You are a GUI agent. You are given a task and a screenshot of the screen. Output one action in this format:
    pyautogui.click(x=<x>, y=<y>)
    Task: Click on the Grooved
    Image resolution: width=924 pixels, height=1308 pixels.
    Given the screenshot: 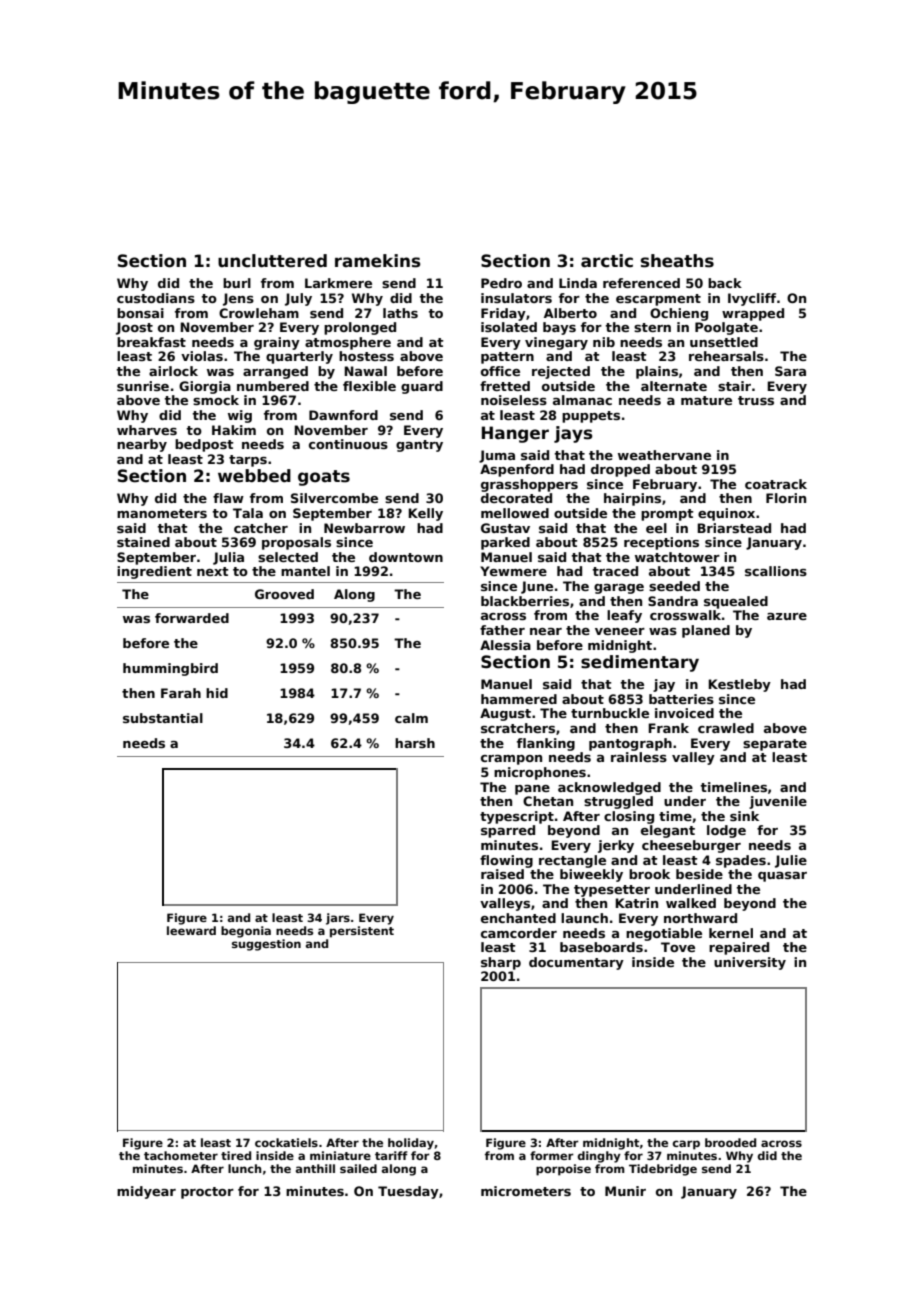 What is the action you would take?
    pyautogui.click(x=284, y=594)
